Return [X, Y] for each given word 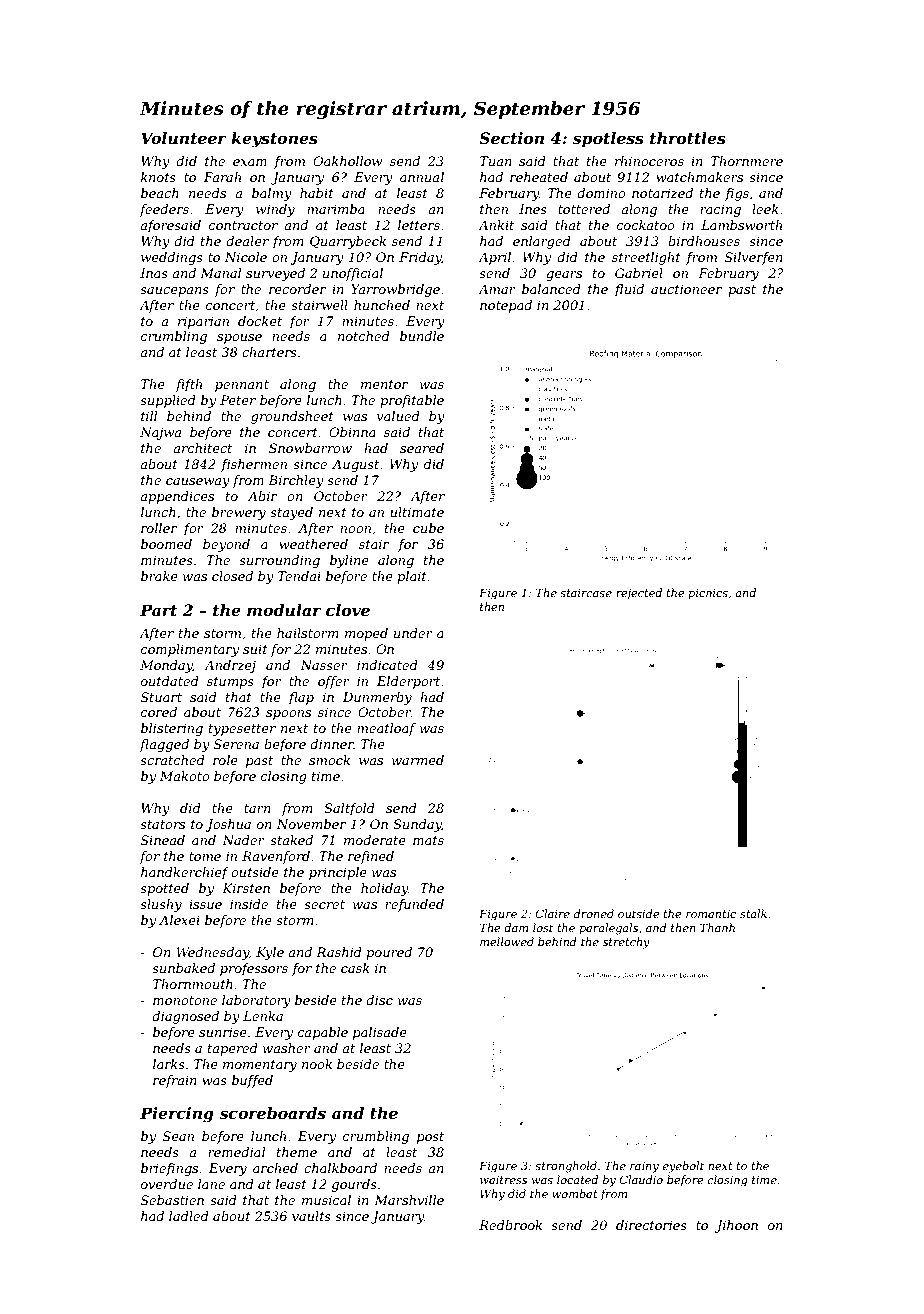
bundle [422, 336]
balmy [272, 194]
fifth [188, 385]
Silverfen [754, 258]
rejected [639, 594]
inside [249, 904]
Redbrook [510, 1225]
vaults [311, 1216]
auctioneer [686, 289]
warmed [418, 760]
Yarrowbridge [395, 290]
